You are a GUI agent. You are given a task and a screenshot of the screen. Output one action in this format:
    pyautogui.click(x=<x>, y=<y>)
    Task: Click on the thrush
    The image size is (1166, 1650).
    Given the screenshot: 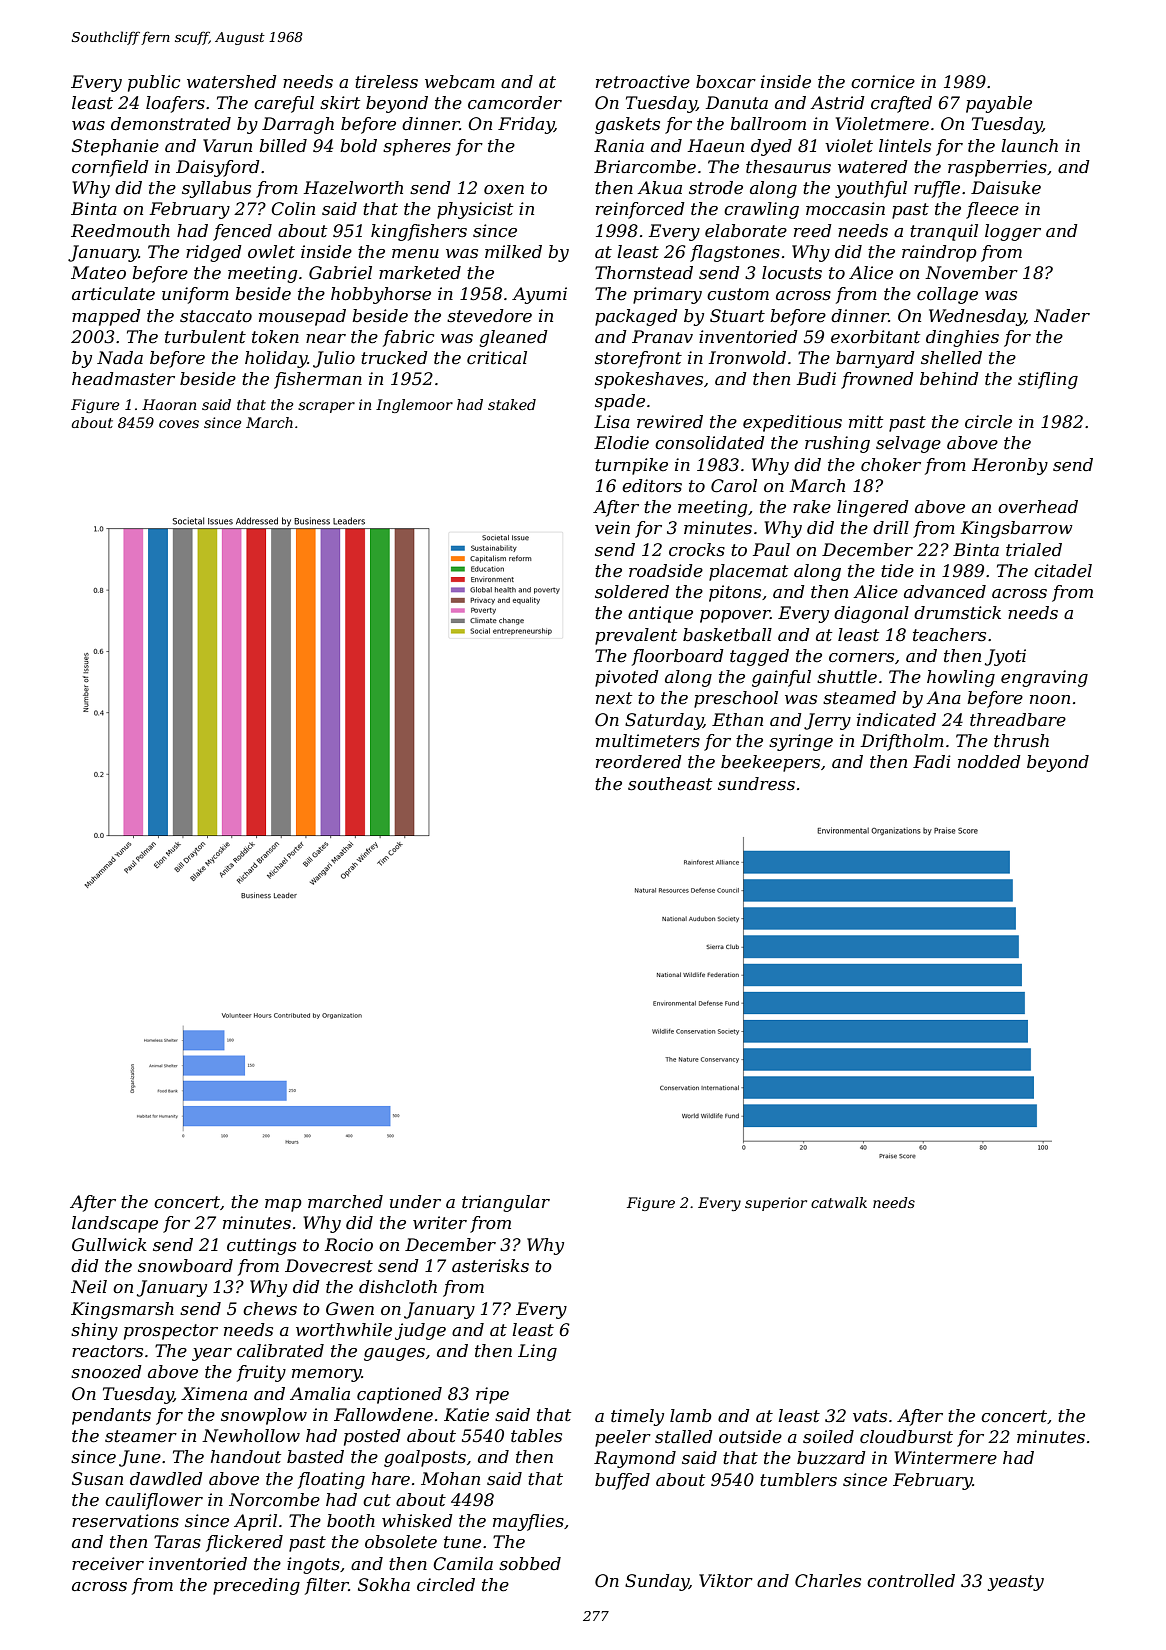 What is the action you would take?
    pyautogui.click(x=1021, y=741)
